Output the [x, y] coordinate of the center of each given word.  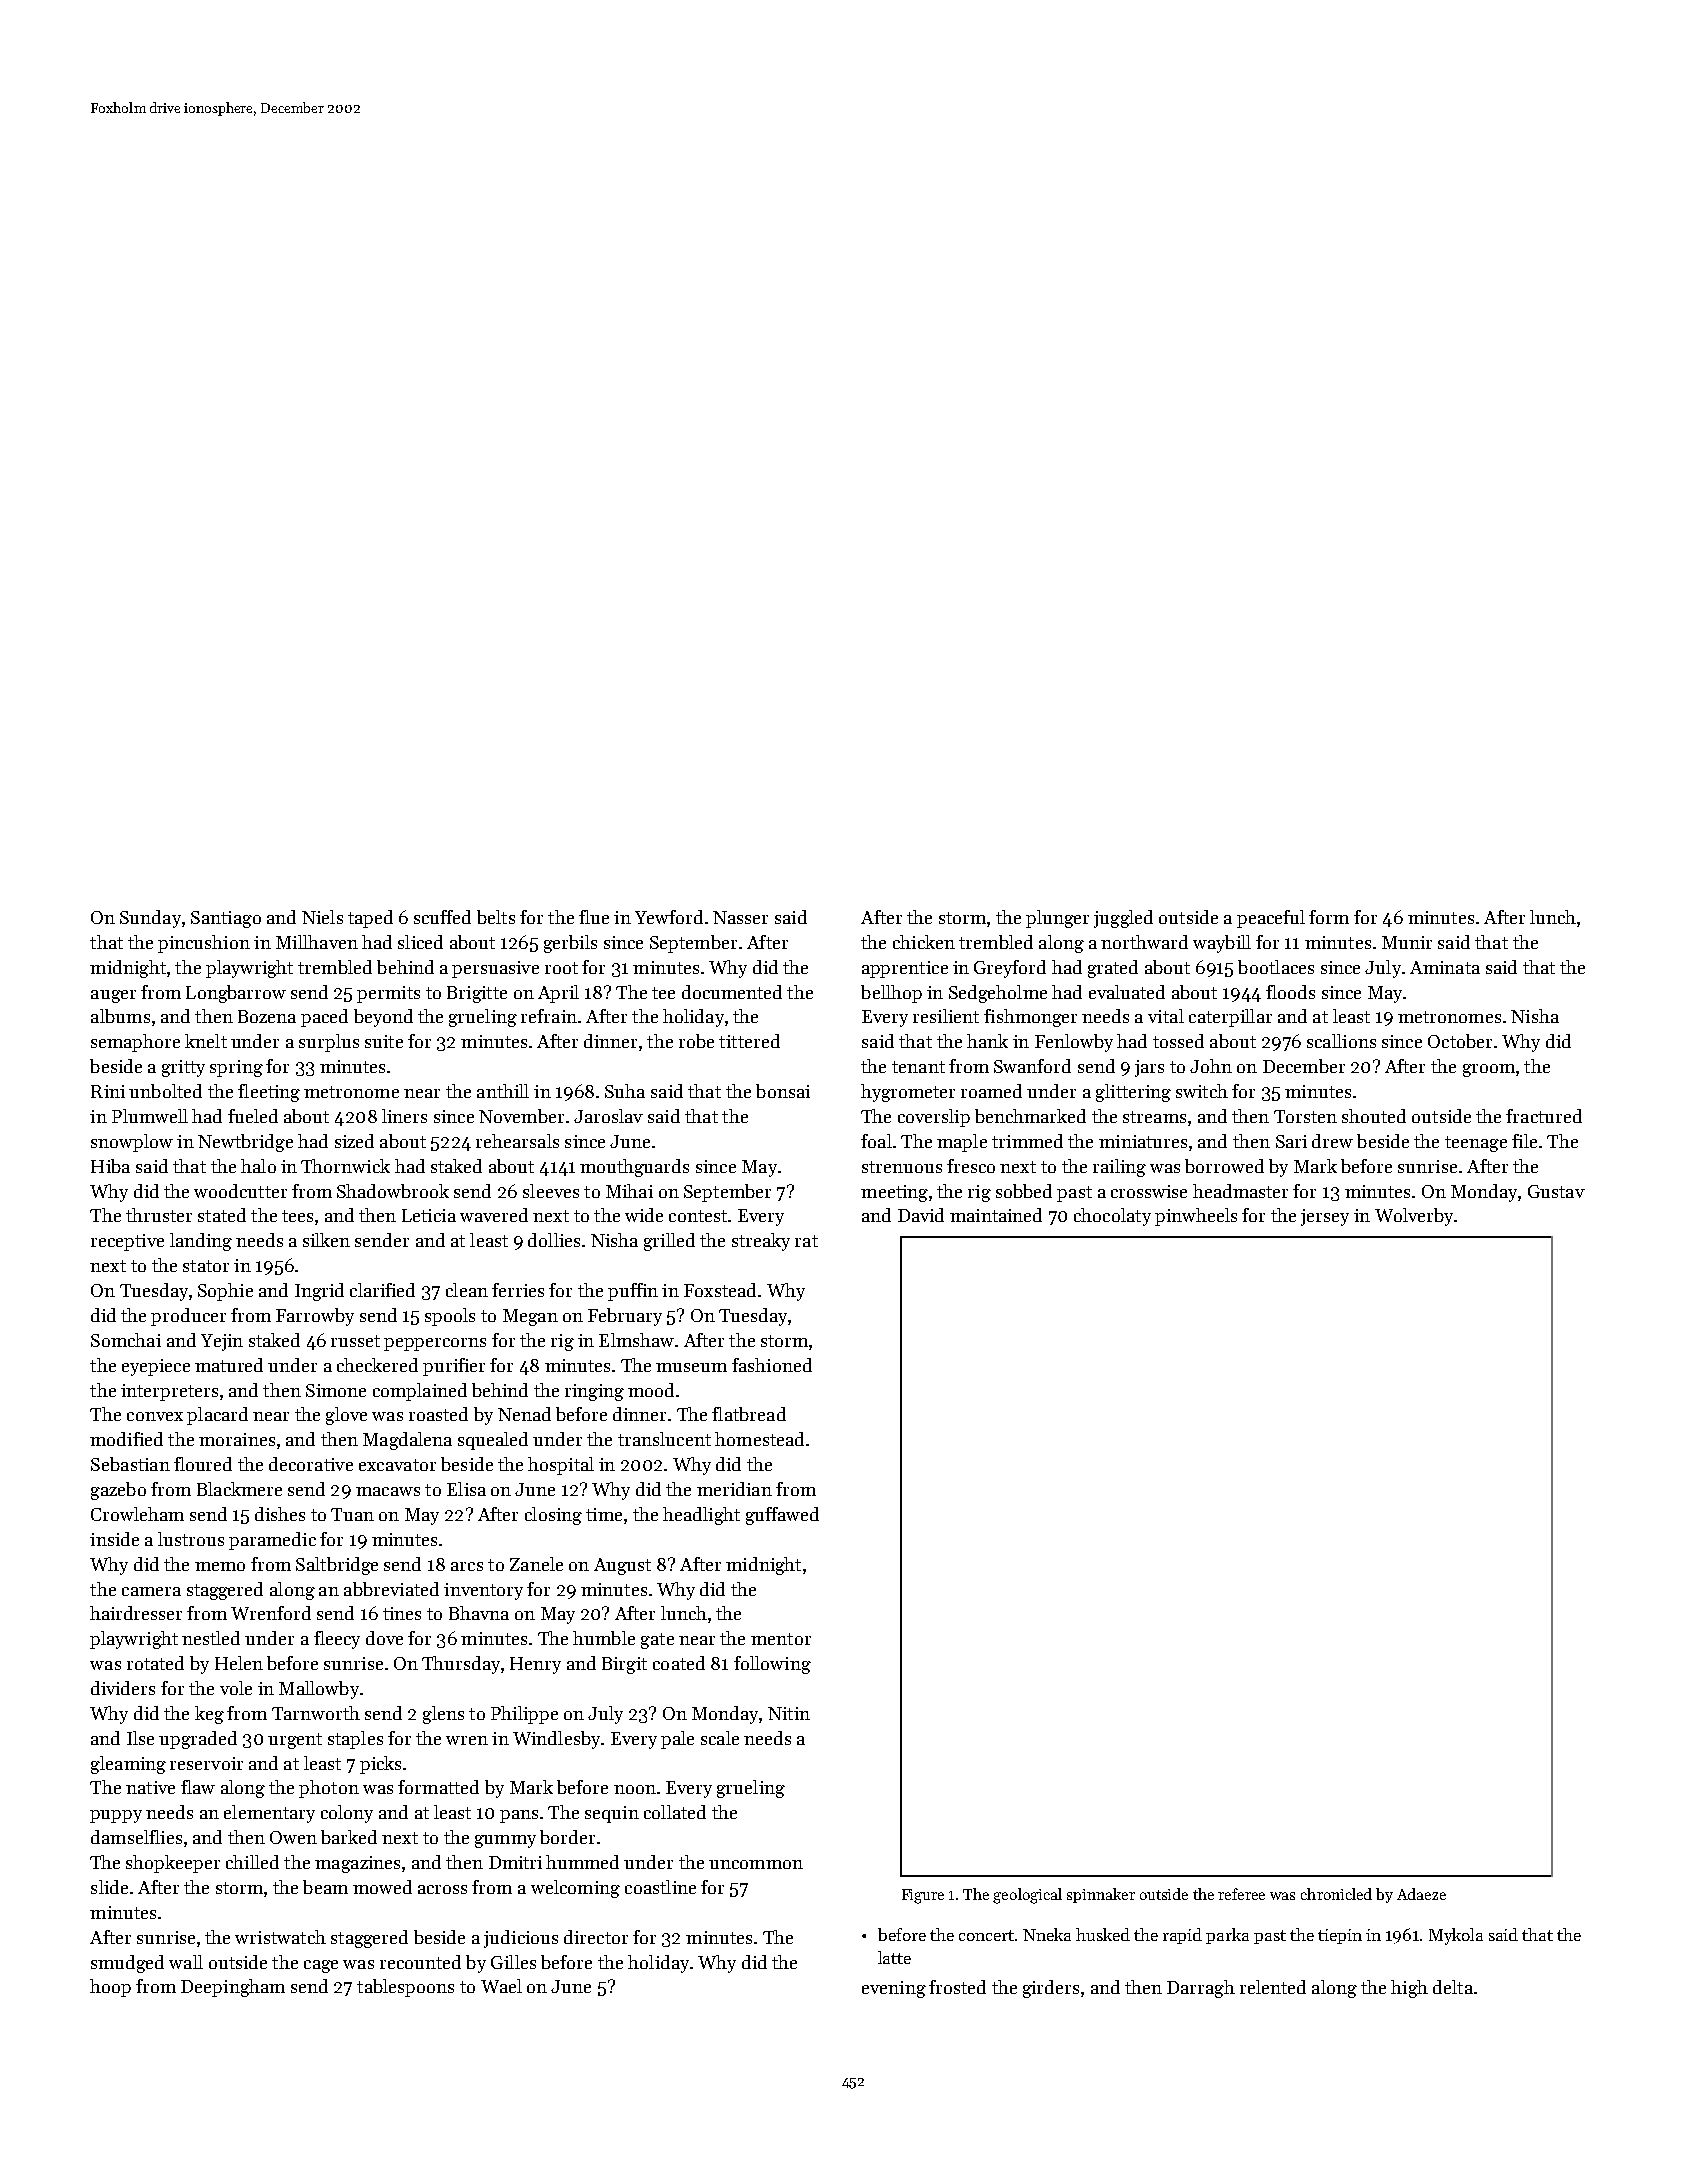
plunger [1057, 919]
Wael [501, 1986]
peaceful [1271, 919]
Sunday [150, 919]
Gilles [513, 1962]
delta [1453, 1987]
